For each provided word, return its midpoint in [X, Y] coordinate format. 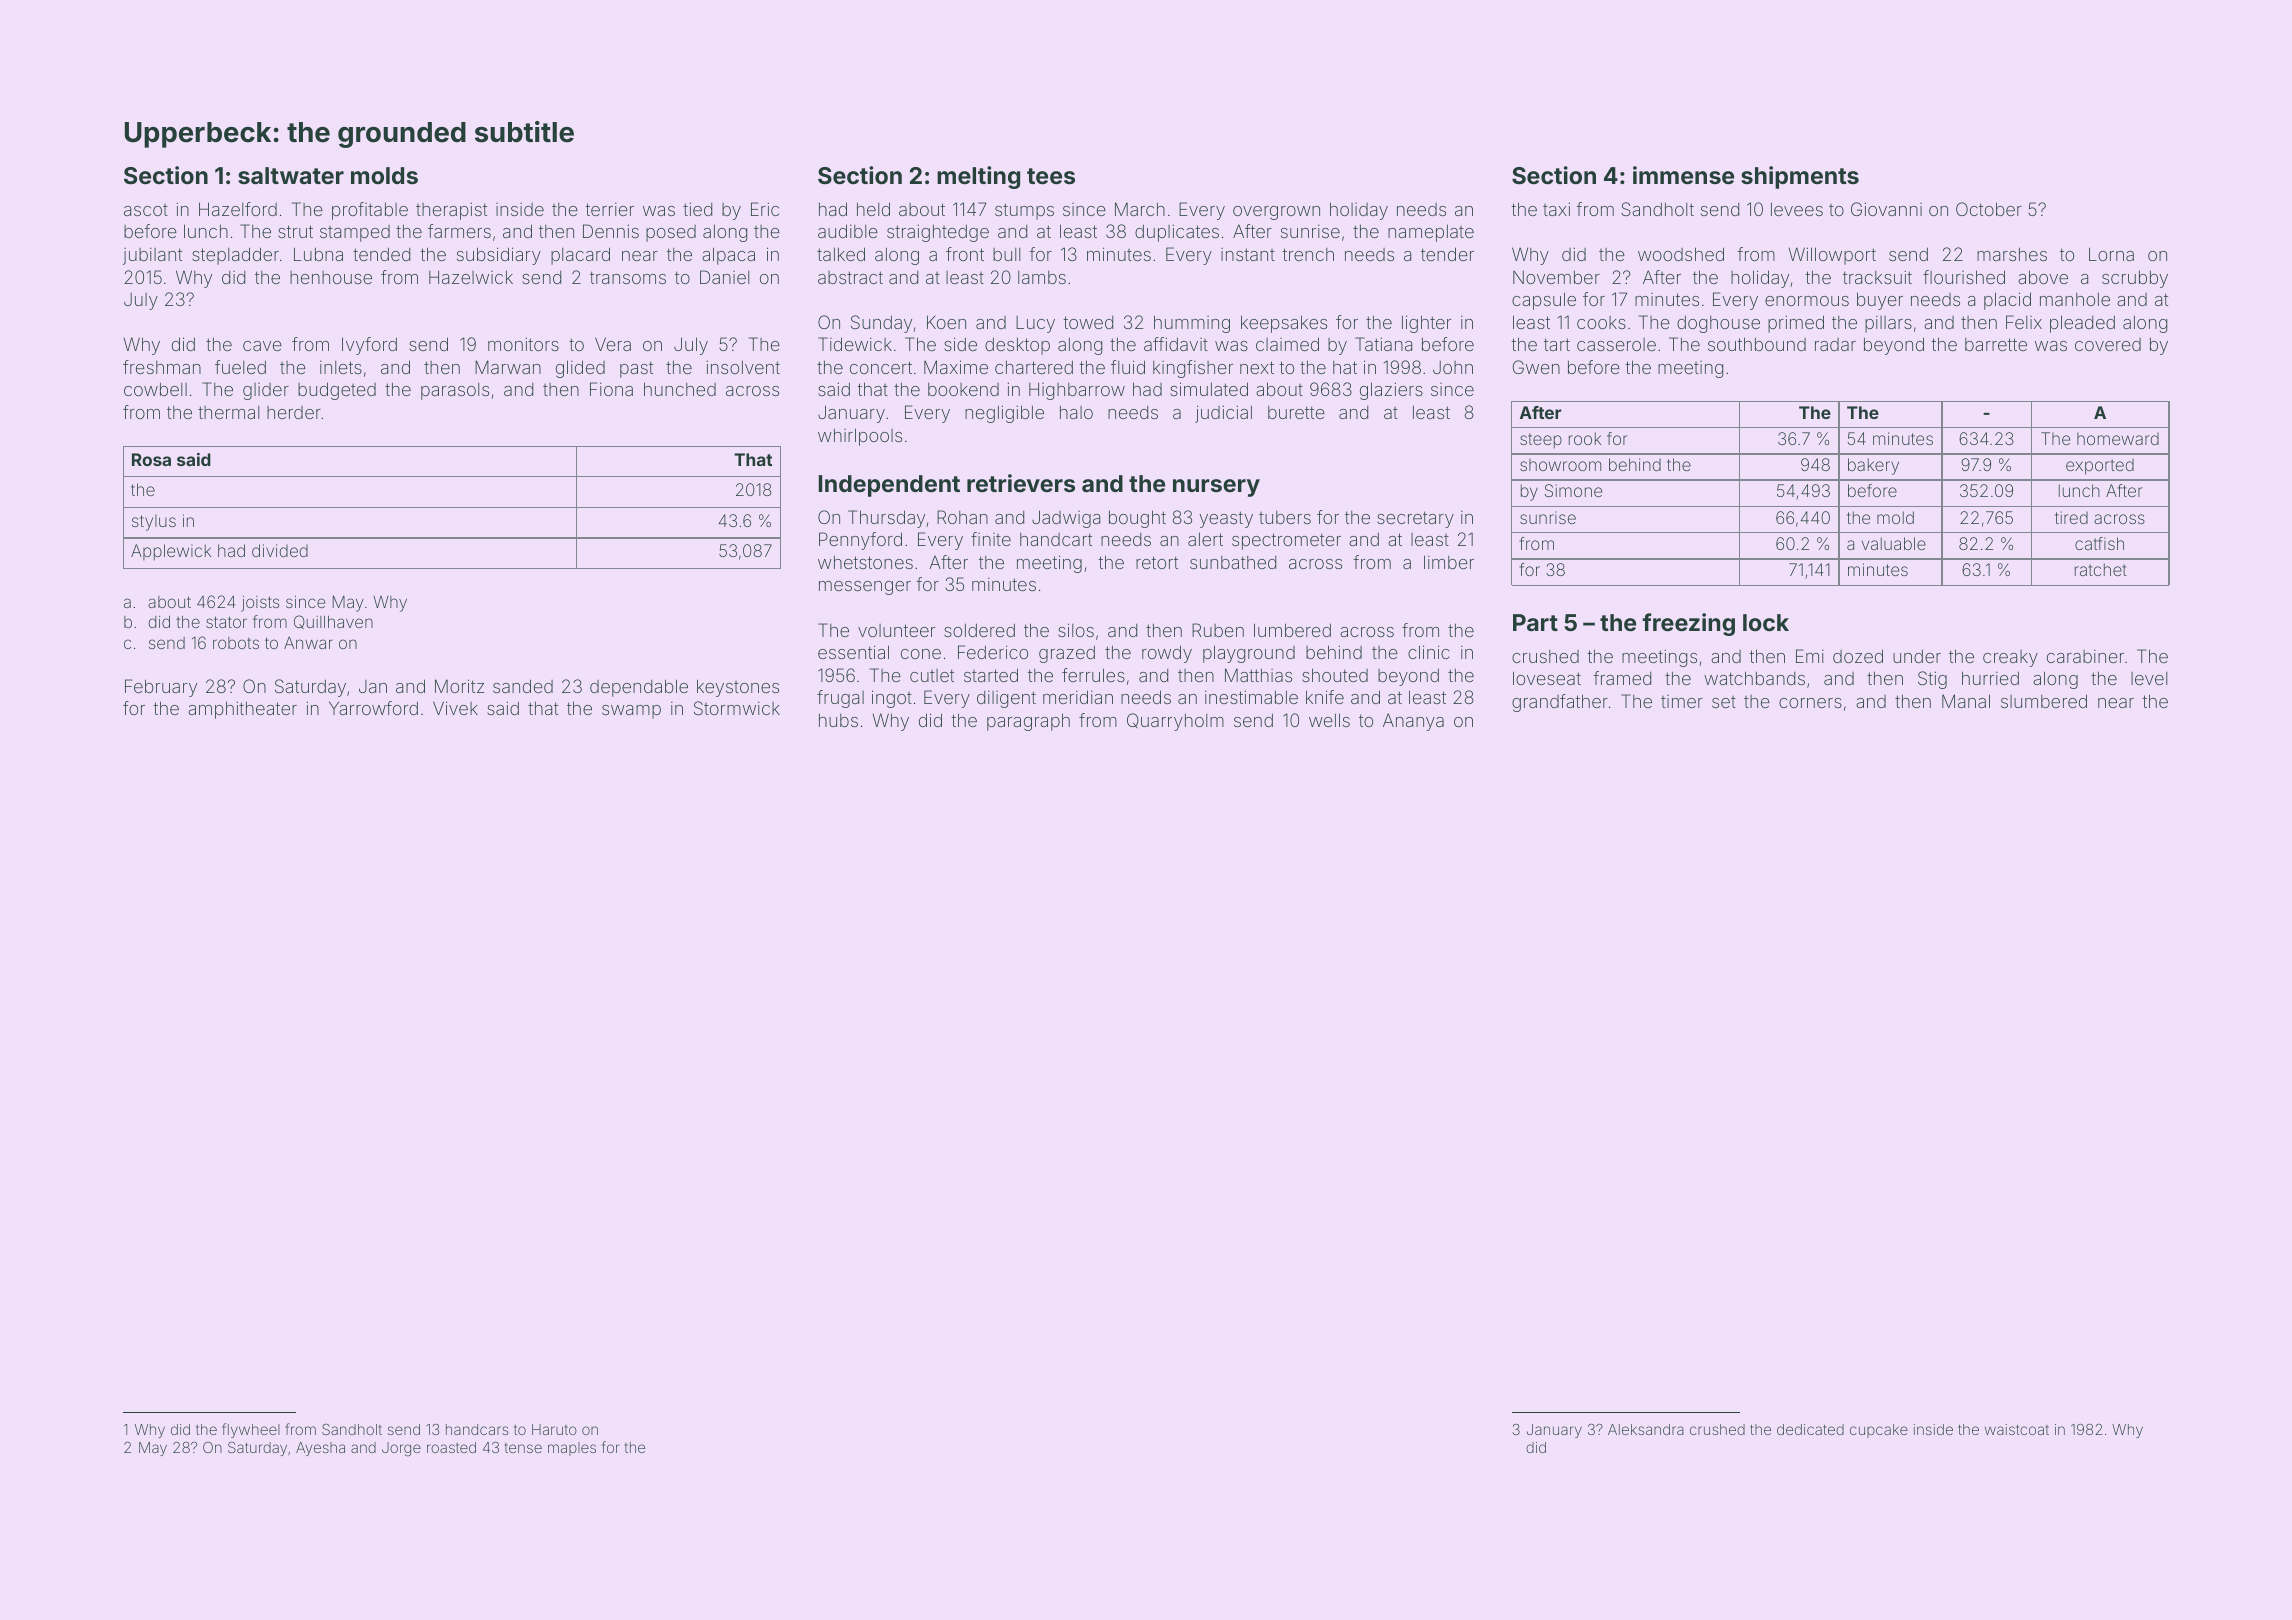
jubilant [152, 256]
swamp [631, 712]
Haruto [554, 1429]
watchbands [1754, 678]
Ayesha [320, 1449]
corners [1810, 703]
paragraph [1028, 722]
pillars [1888, 324]
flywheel [251, 1430]
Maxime [956, 367]
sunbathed [1233, 562]
